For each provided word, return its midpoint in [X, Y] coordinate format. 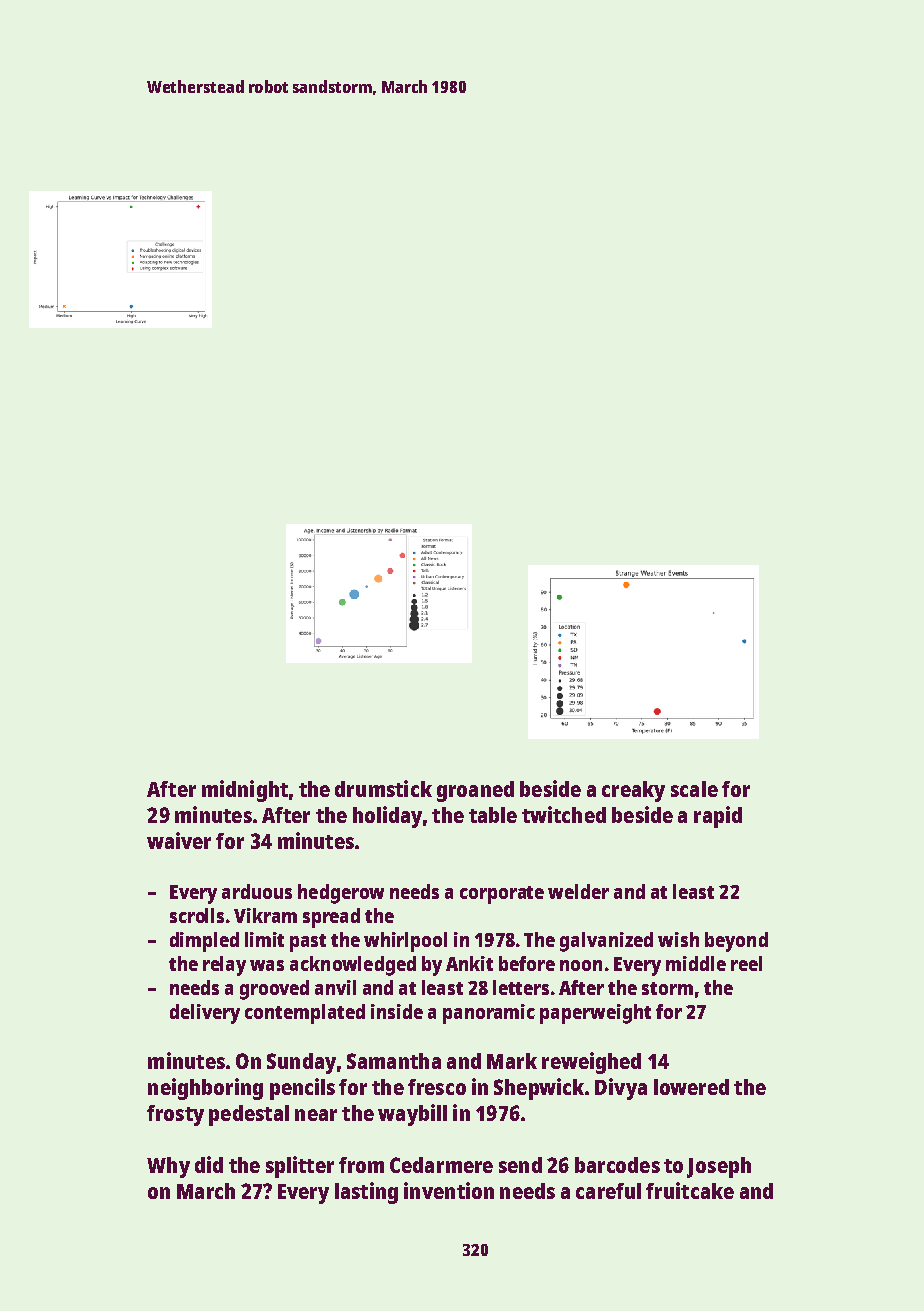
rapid [718, 817]
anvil [335, 987]
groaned [475, 791]
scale [694, 789]
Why [168, 1167]
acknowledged [353, 966]
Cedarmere [441, 1165]
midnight [245, 791]
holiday [387, 817]
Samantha [394, 1061]
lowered [691, 1087]
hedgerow [341, 894]
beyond [736, 942]
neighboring [205, 1089]
